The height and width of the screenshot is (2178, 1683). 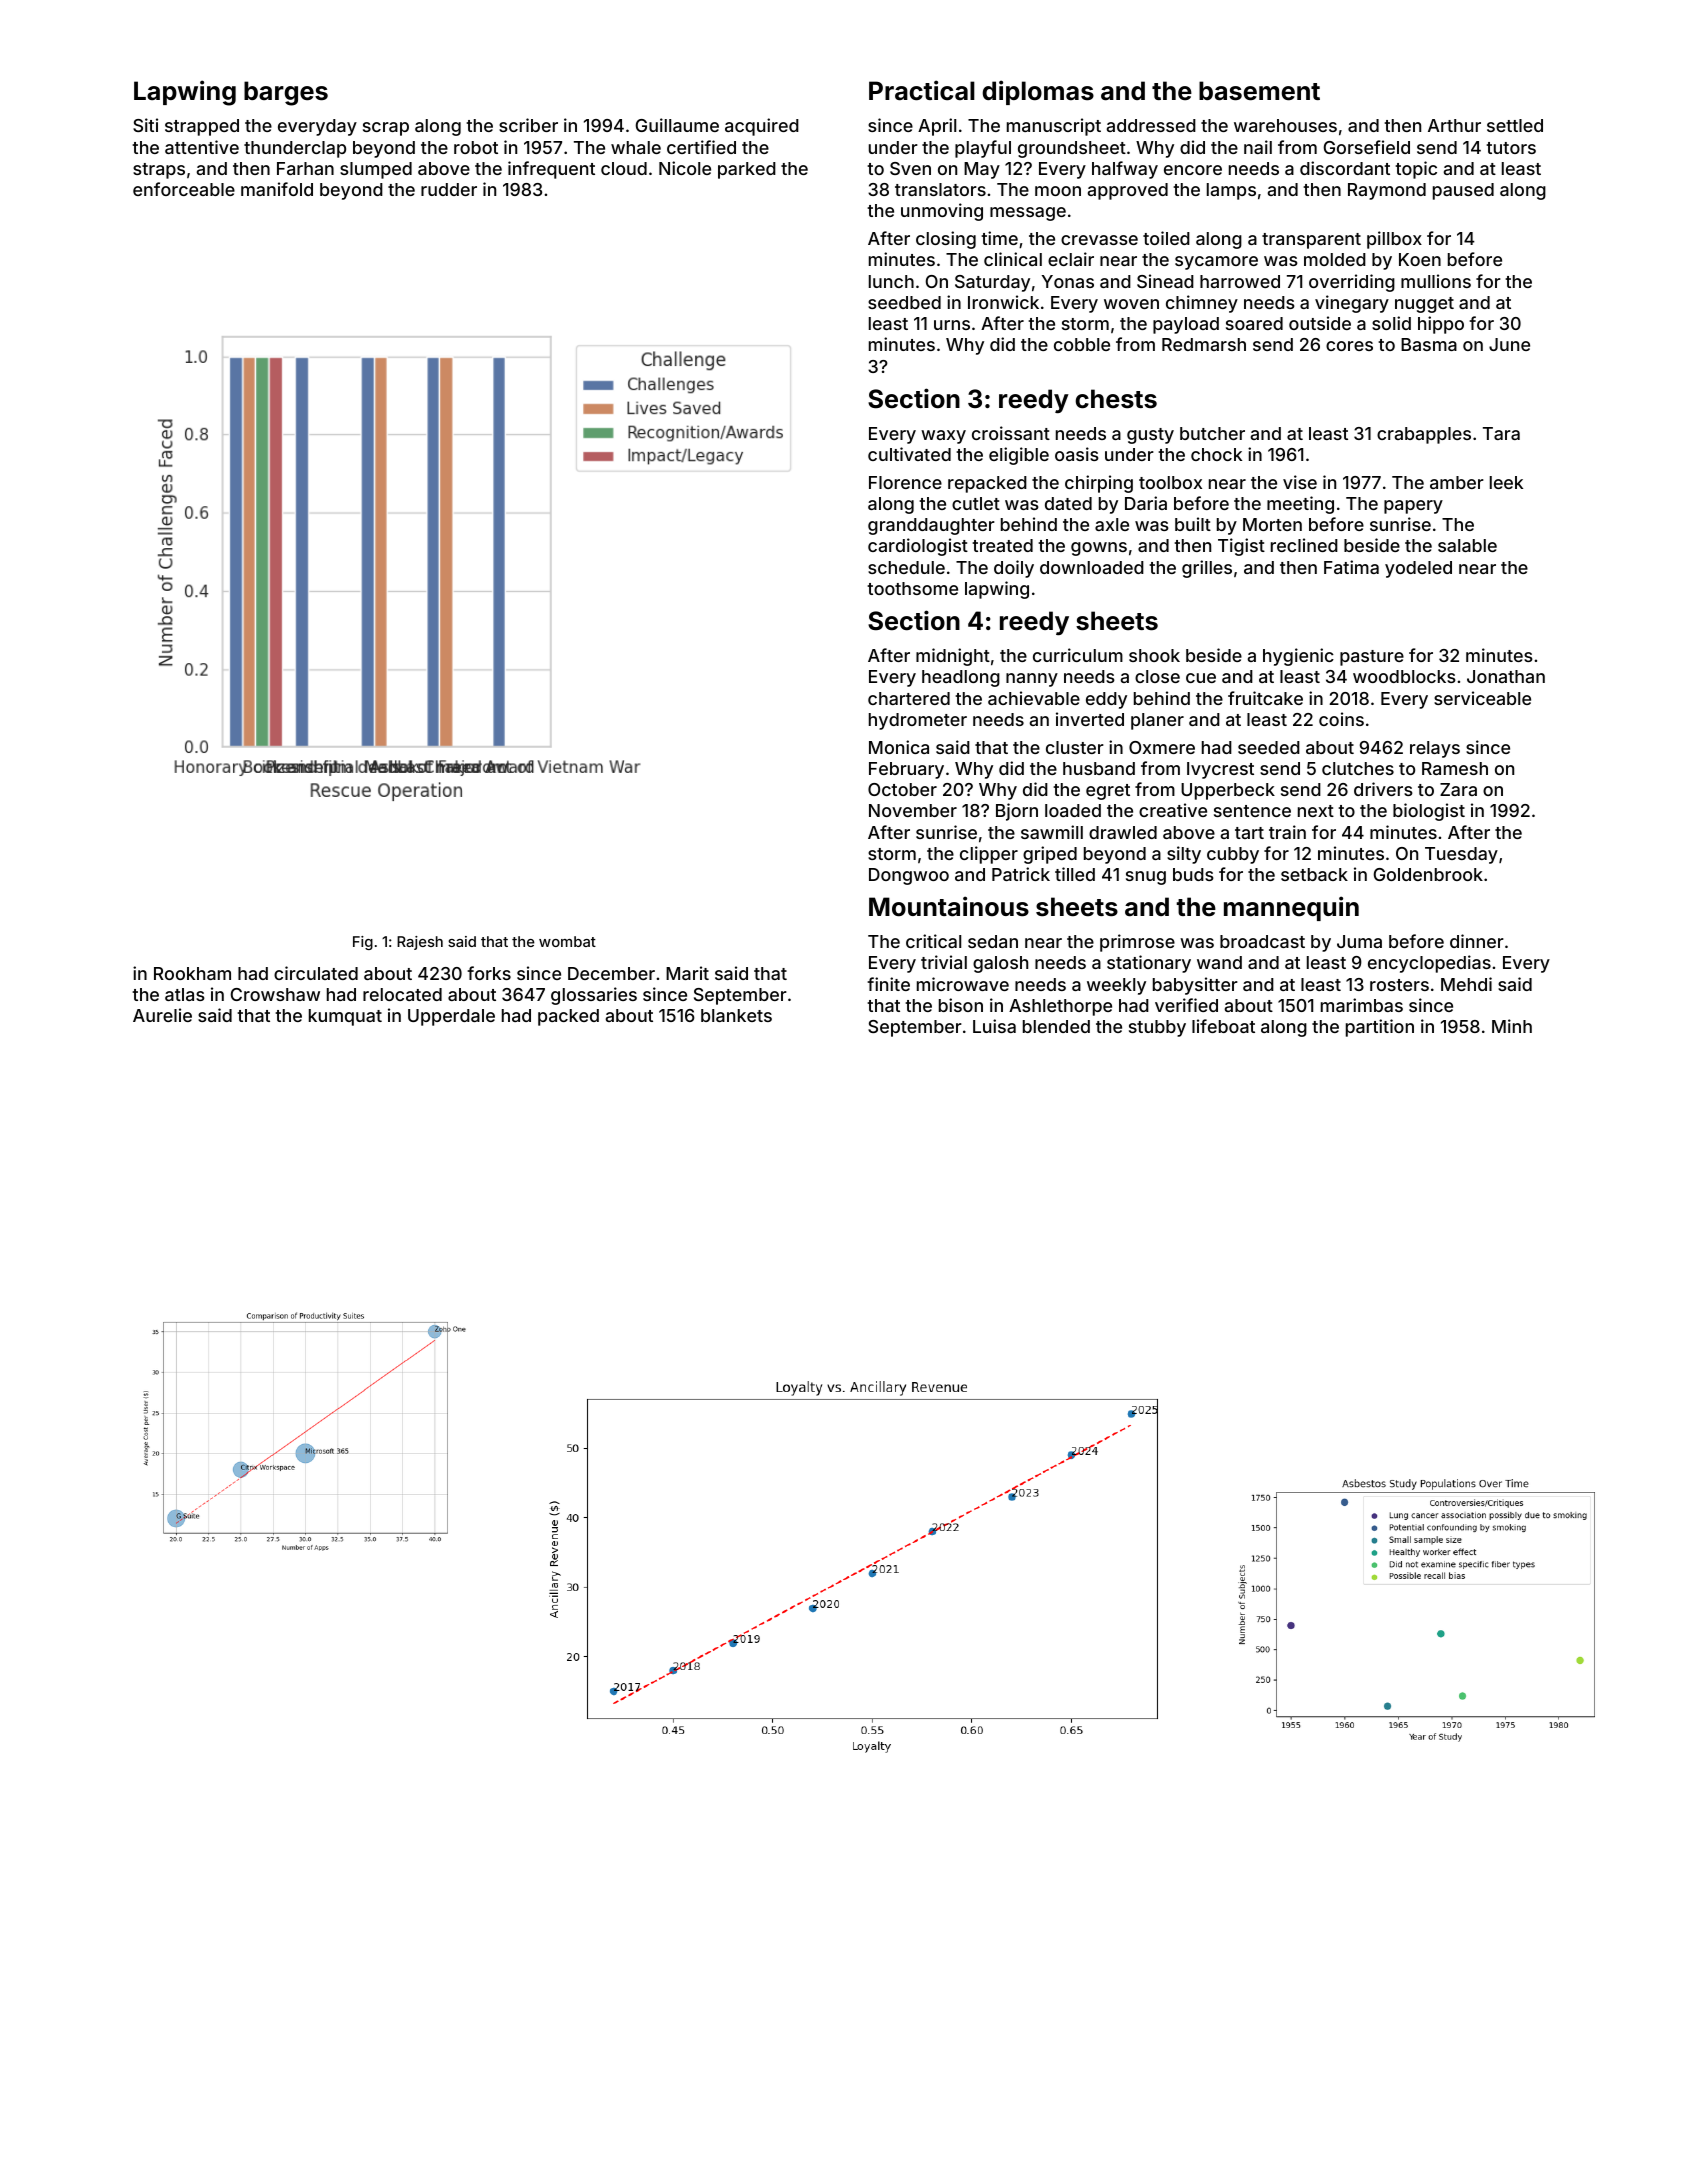 I want to click on Koen, so click(x=1420, y=259).
